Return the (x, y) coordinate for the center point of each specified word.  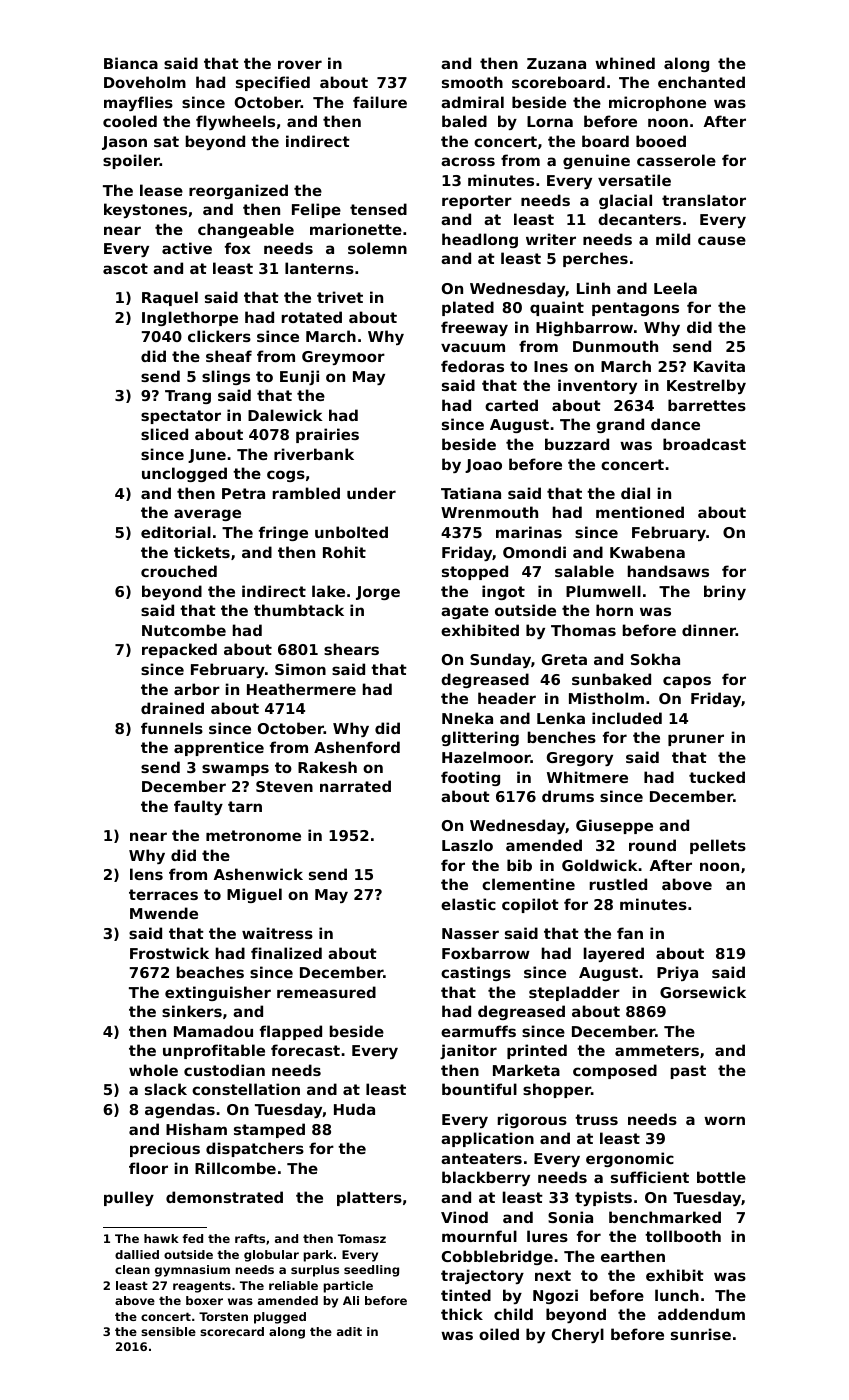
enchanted (701, 82)
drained (172, 708)
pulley (129, 1198)
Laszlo (467, 845)
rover (300, 64)
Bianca (131, 63)
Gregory (580, 759)
